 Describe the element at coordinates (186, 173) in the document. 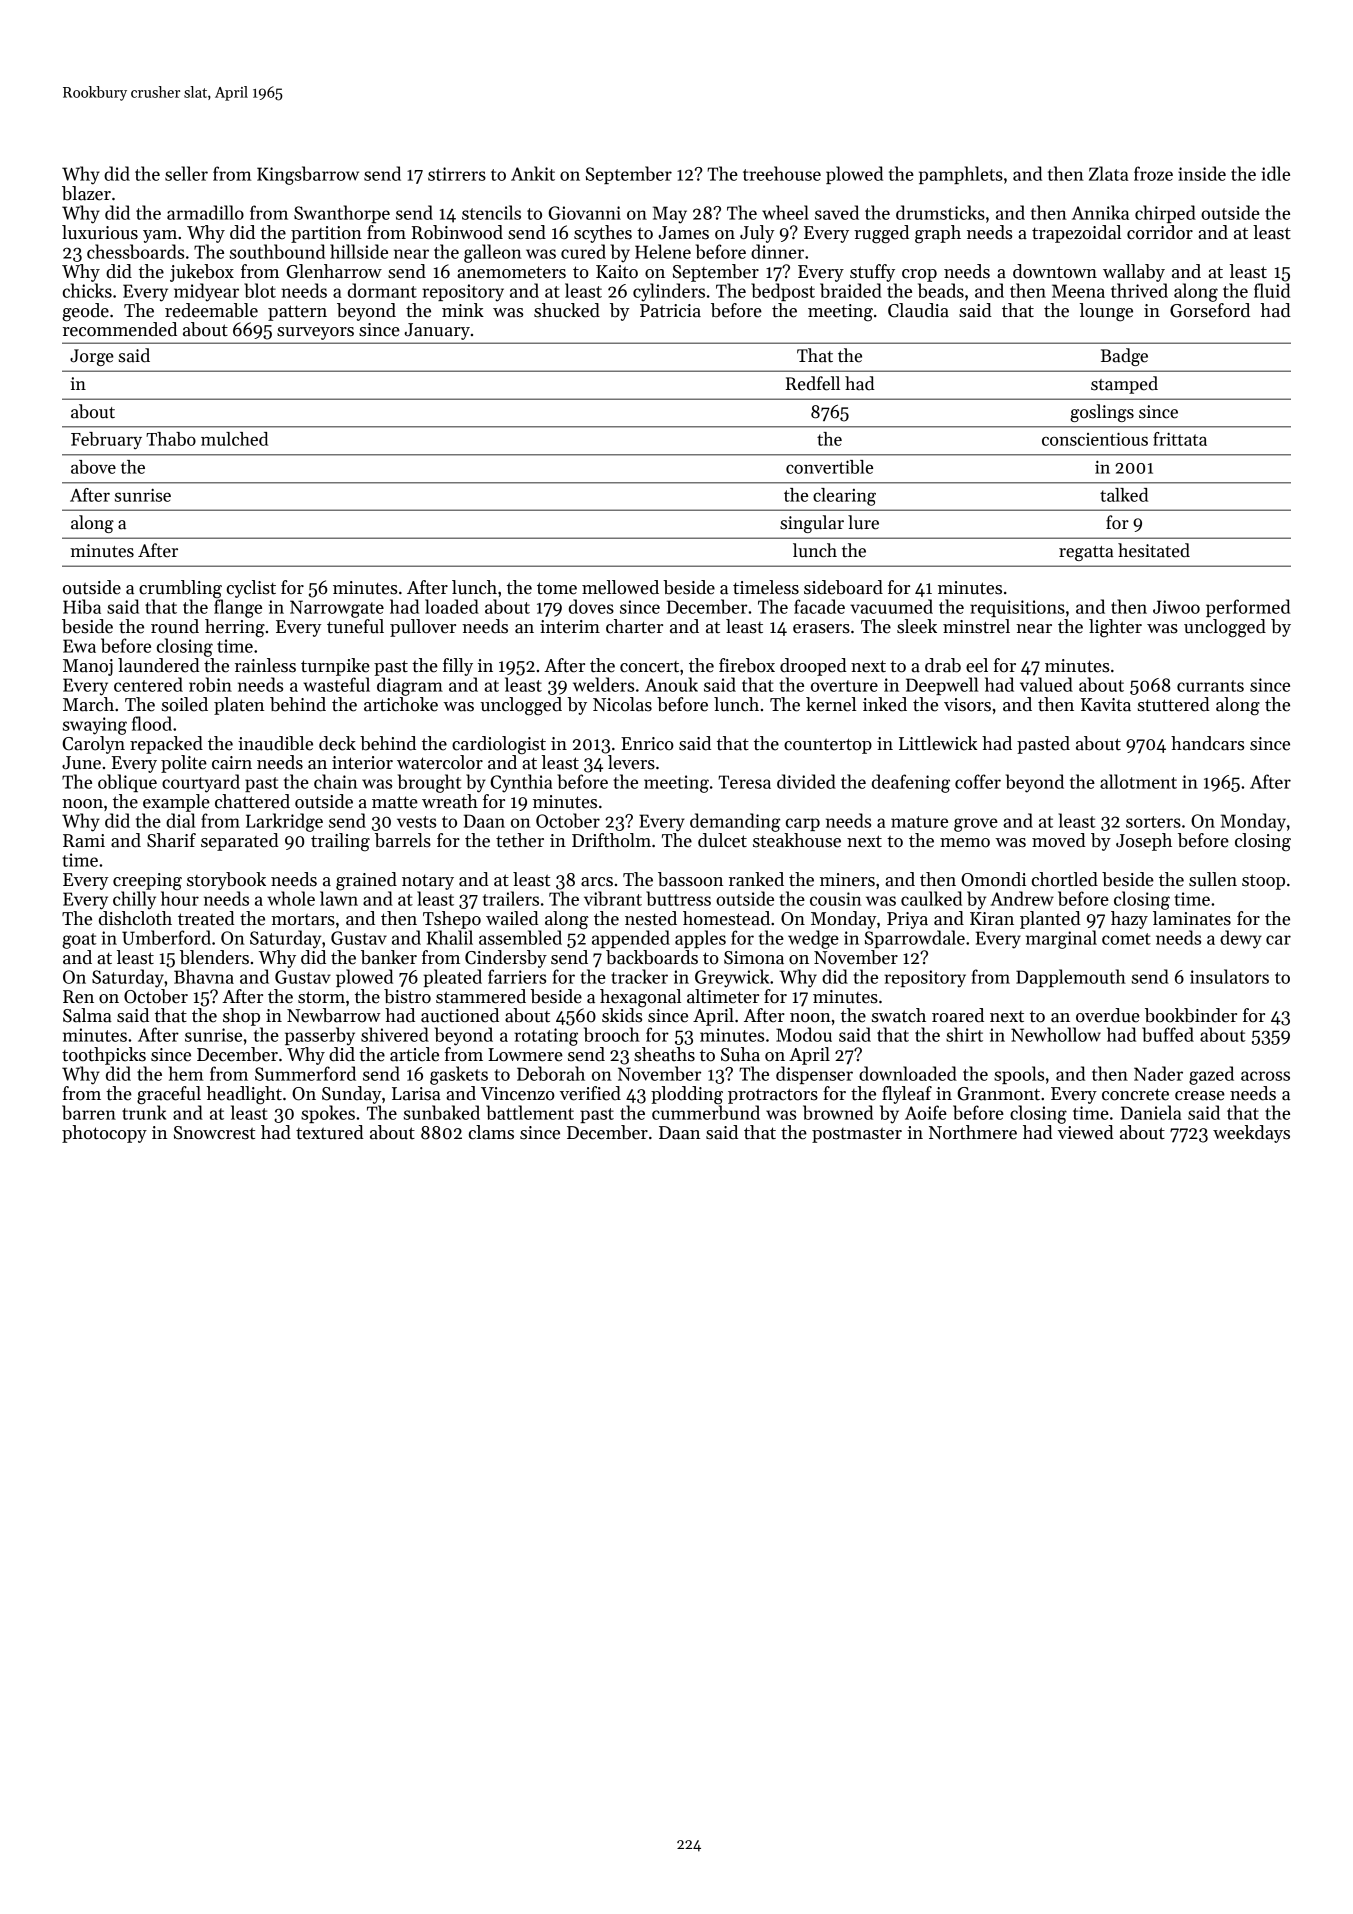

I see `seller` at that location.
